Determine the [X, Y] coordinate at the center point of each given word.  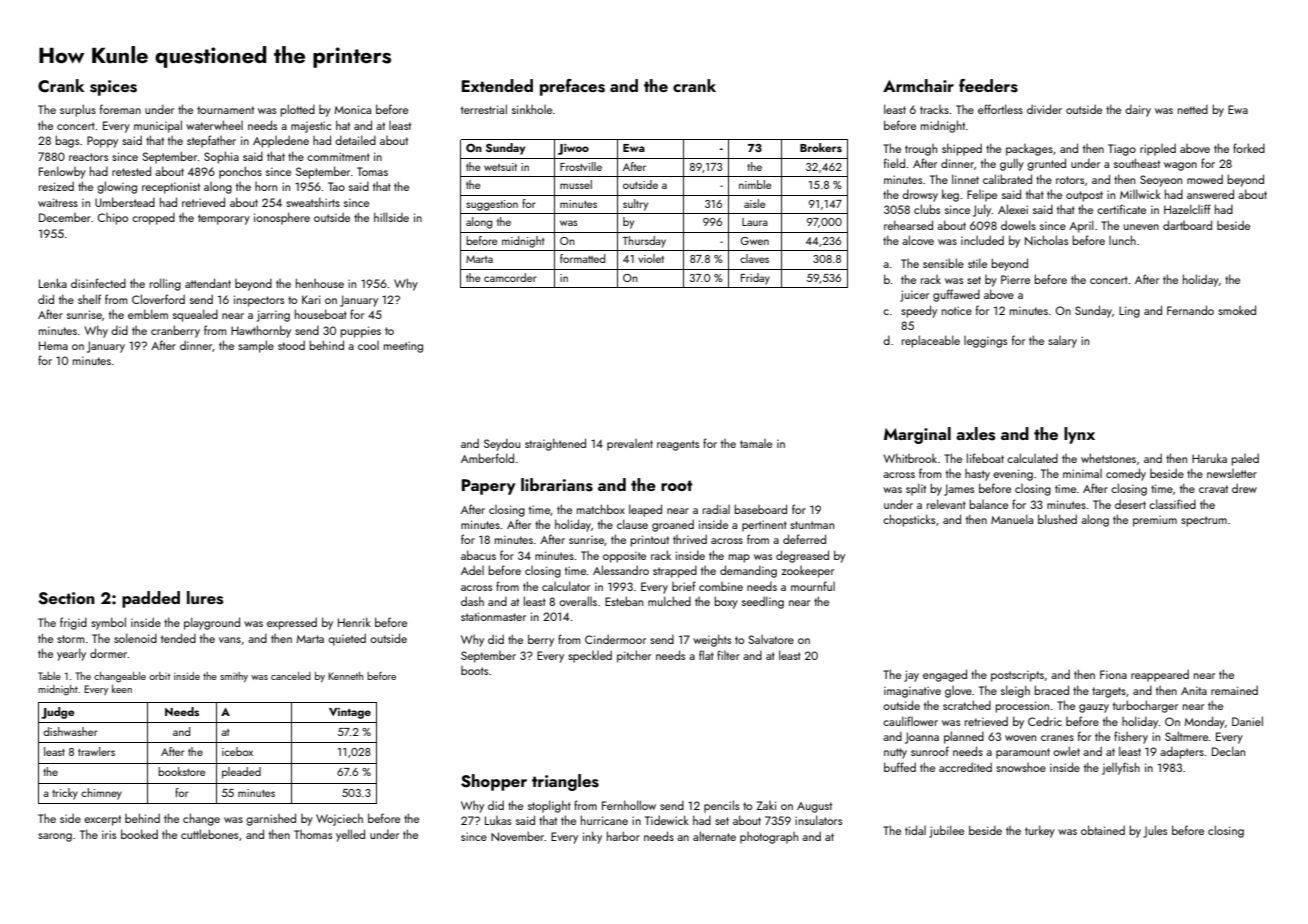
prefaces [572, 87]
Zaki [766, 805]
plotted [297, 110]
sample [256, 346]
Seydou [502, 444]
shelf [89, 299]
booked [139, 834]
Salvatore [771, 639]
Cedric [1045, 721]
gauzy [1094, 708]
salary [1062, 342]
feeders [988, 86]
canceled [291, 676]
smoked [1237, 310]
